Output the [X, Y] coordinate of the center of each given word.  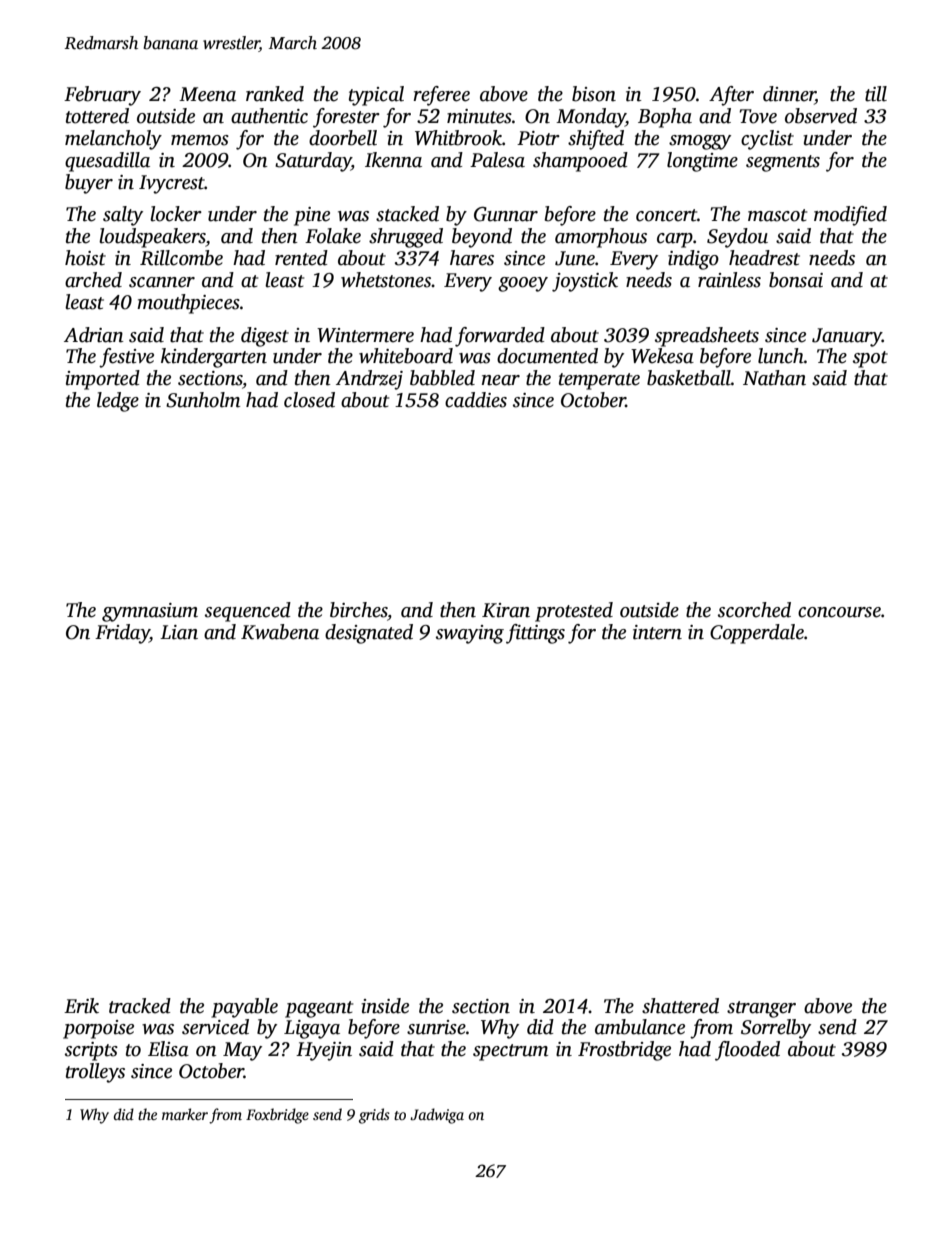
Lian [179, 632]
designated [369, 634]
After [731, 96]
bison [594, 94]
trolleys [95, 1073]
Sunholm [203, 400]
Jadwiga [437, 1116]
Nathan [774, 378]
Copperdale [757, 634]
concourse [839, 612]
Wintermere [365, 335]
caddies [476, 400]
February [102, 96]
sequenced [248, 612]
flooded [747, 1051]
